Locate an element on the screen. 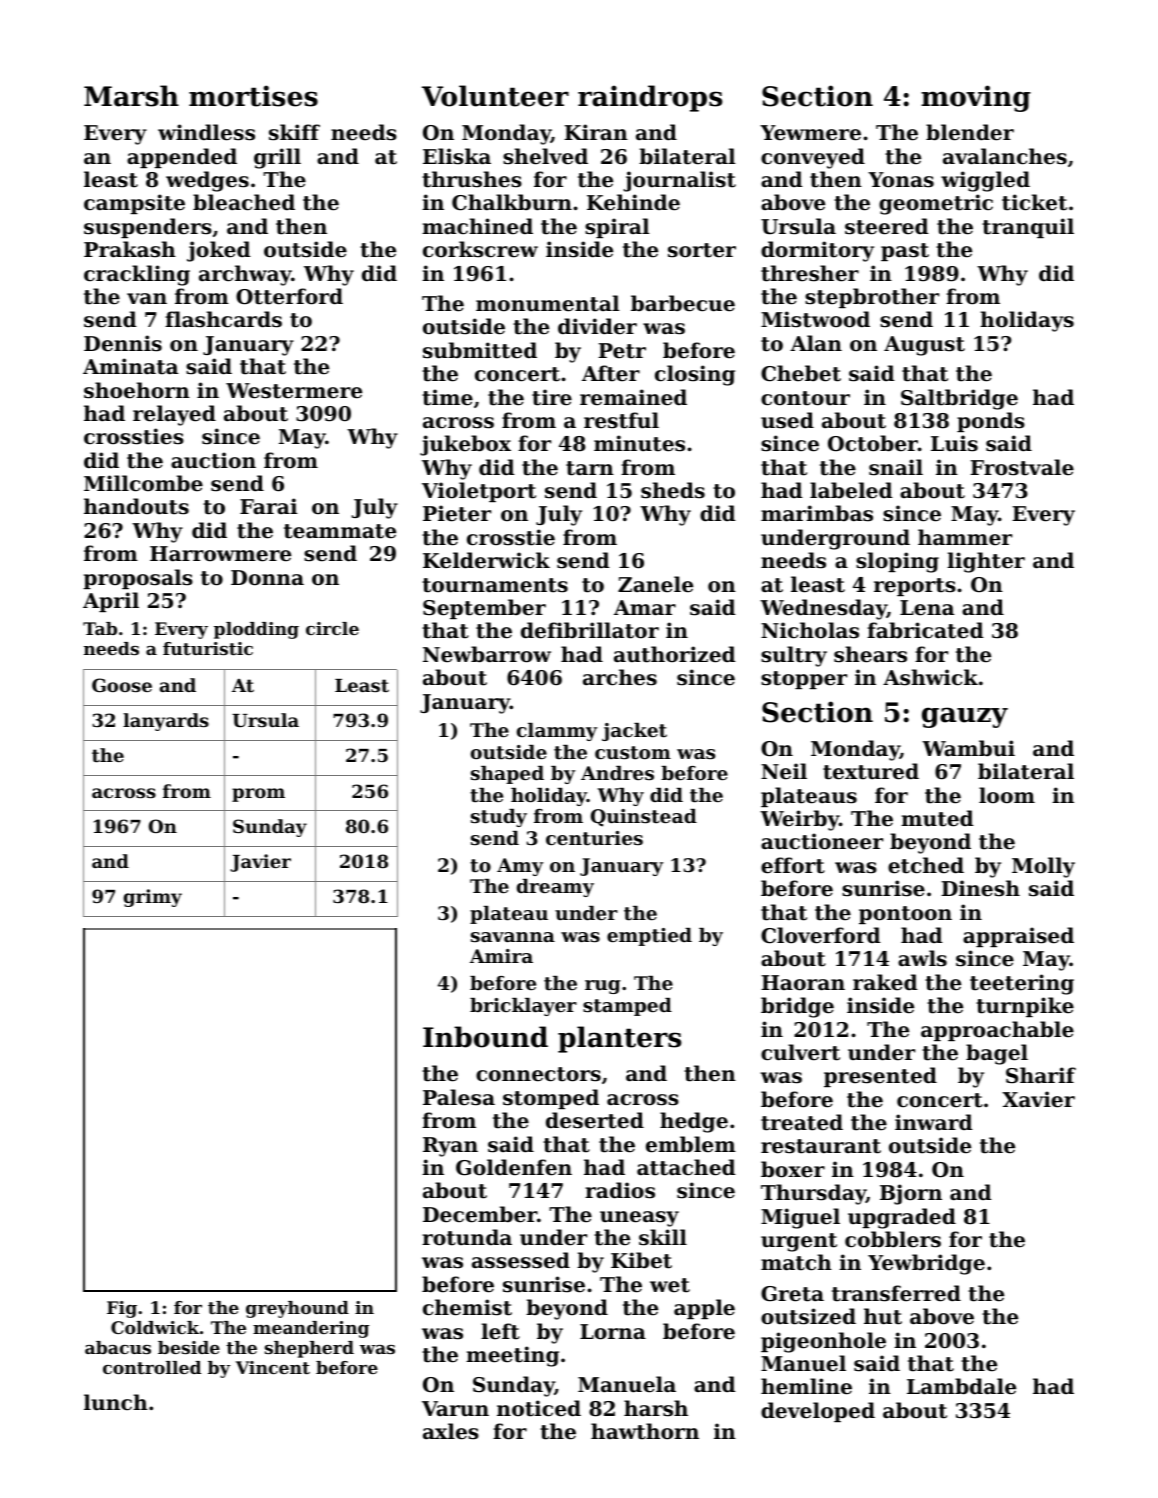 This screenshot has height=1498, width=1158. Eliska is located at coordinates (457, 156).
